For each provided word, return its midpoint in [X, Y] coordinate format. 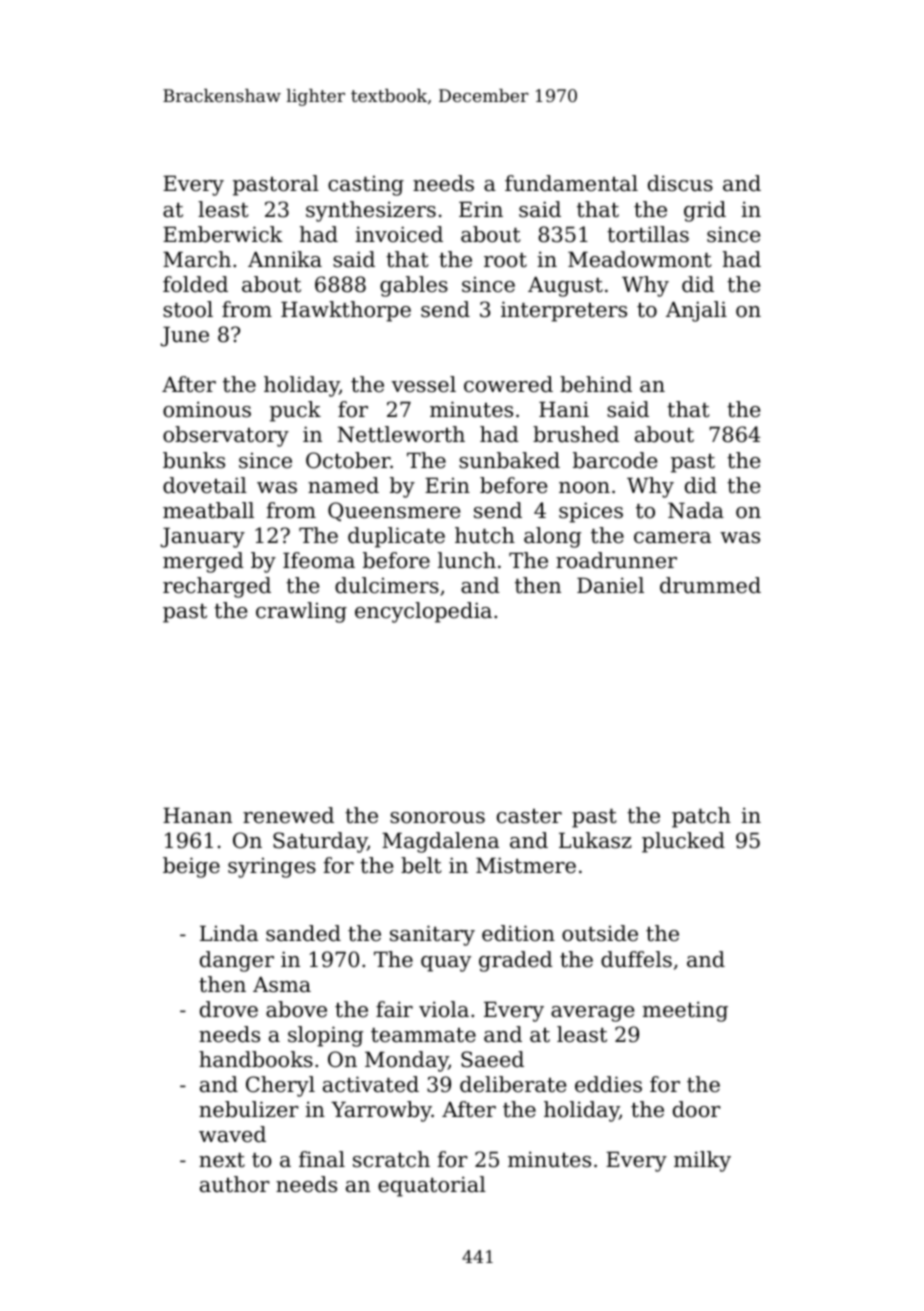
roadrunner [616, 560]
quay [446, 964]
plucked [683, 842]
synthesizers [371, 211]
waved [232, 1134]
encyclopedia [423, 612]
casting [366, 186]
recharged [217, 587]
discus [680, 183]
